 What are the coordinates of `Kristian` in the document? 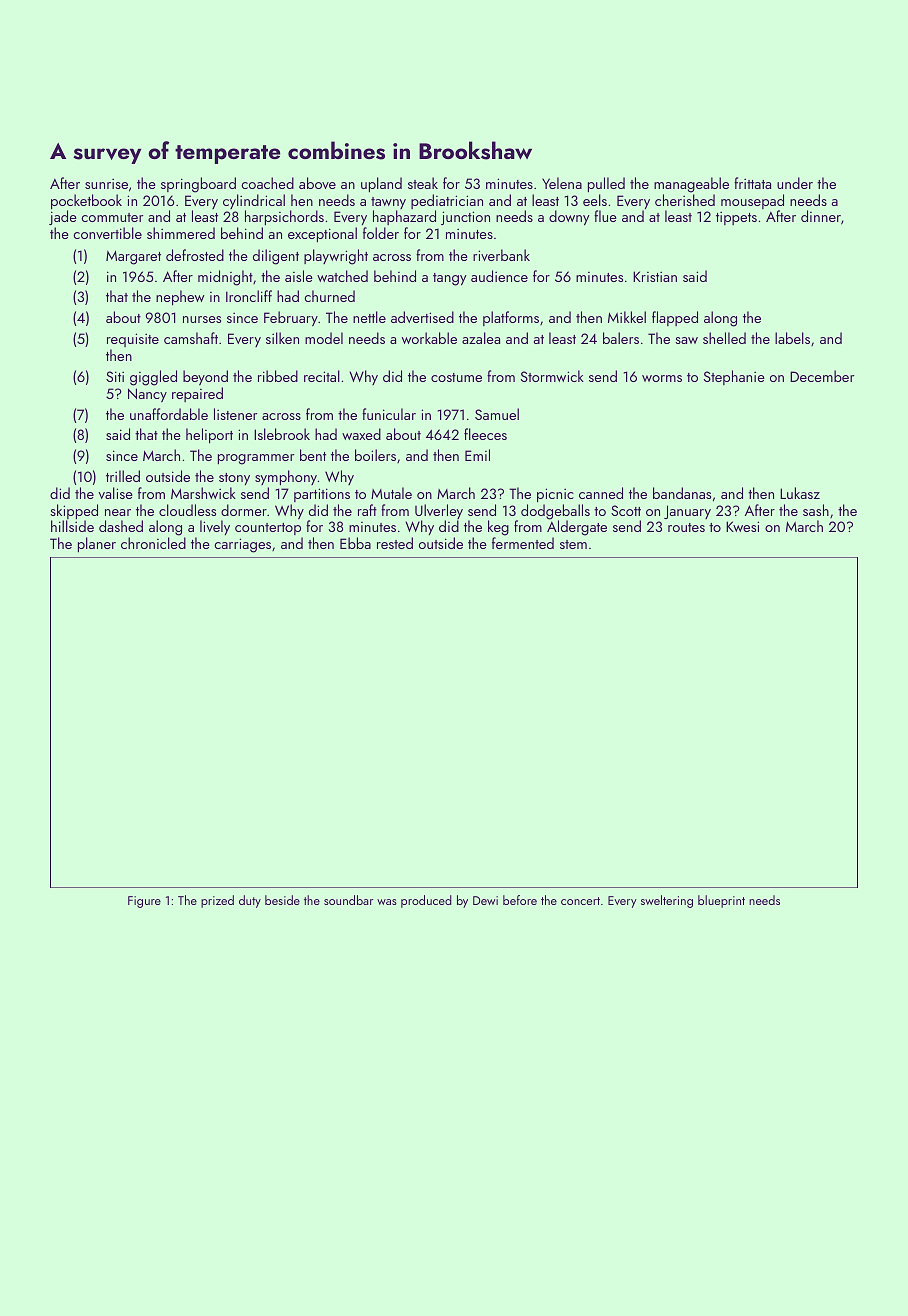 It's located at (655, 276).
